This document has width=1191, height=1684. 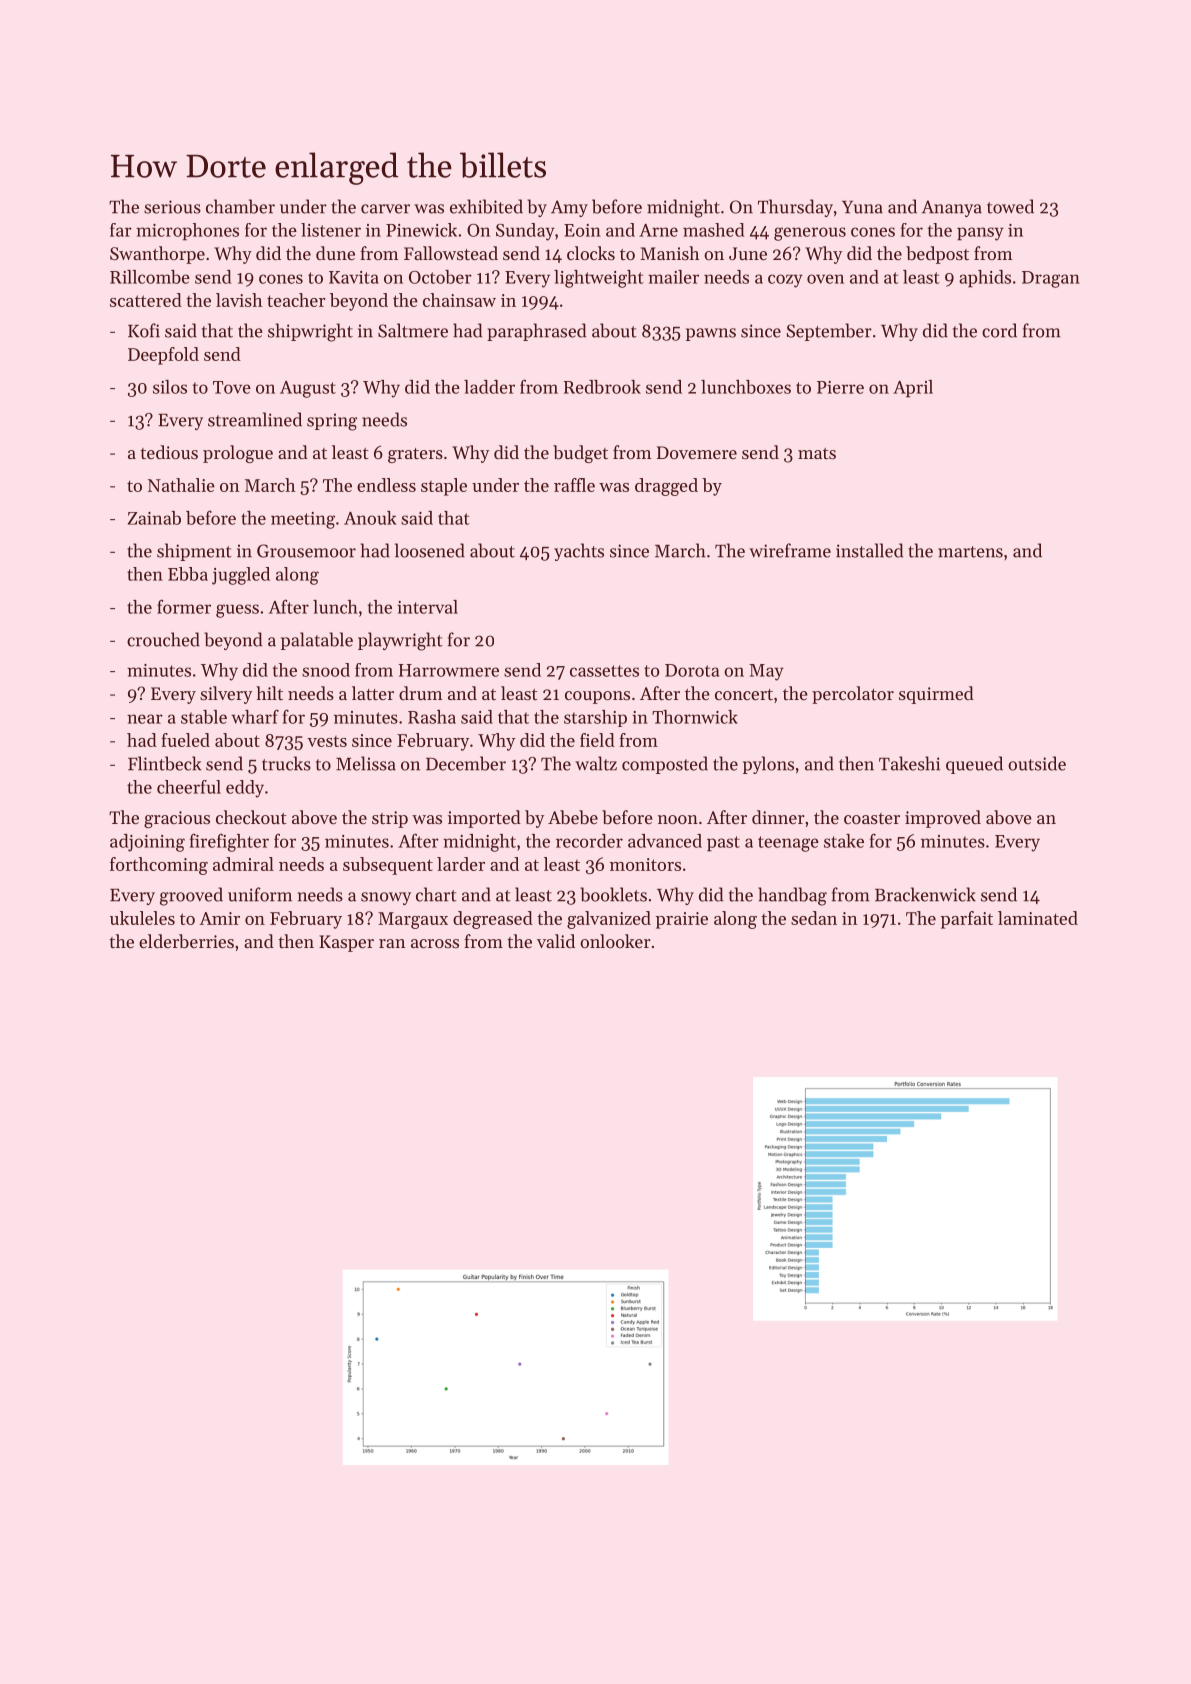 I want to click on aphids, so click(x=985, y=279).
